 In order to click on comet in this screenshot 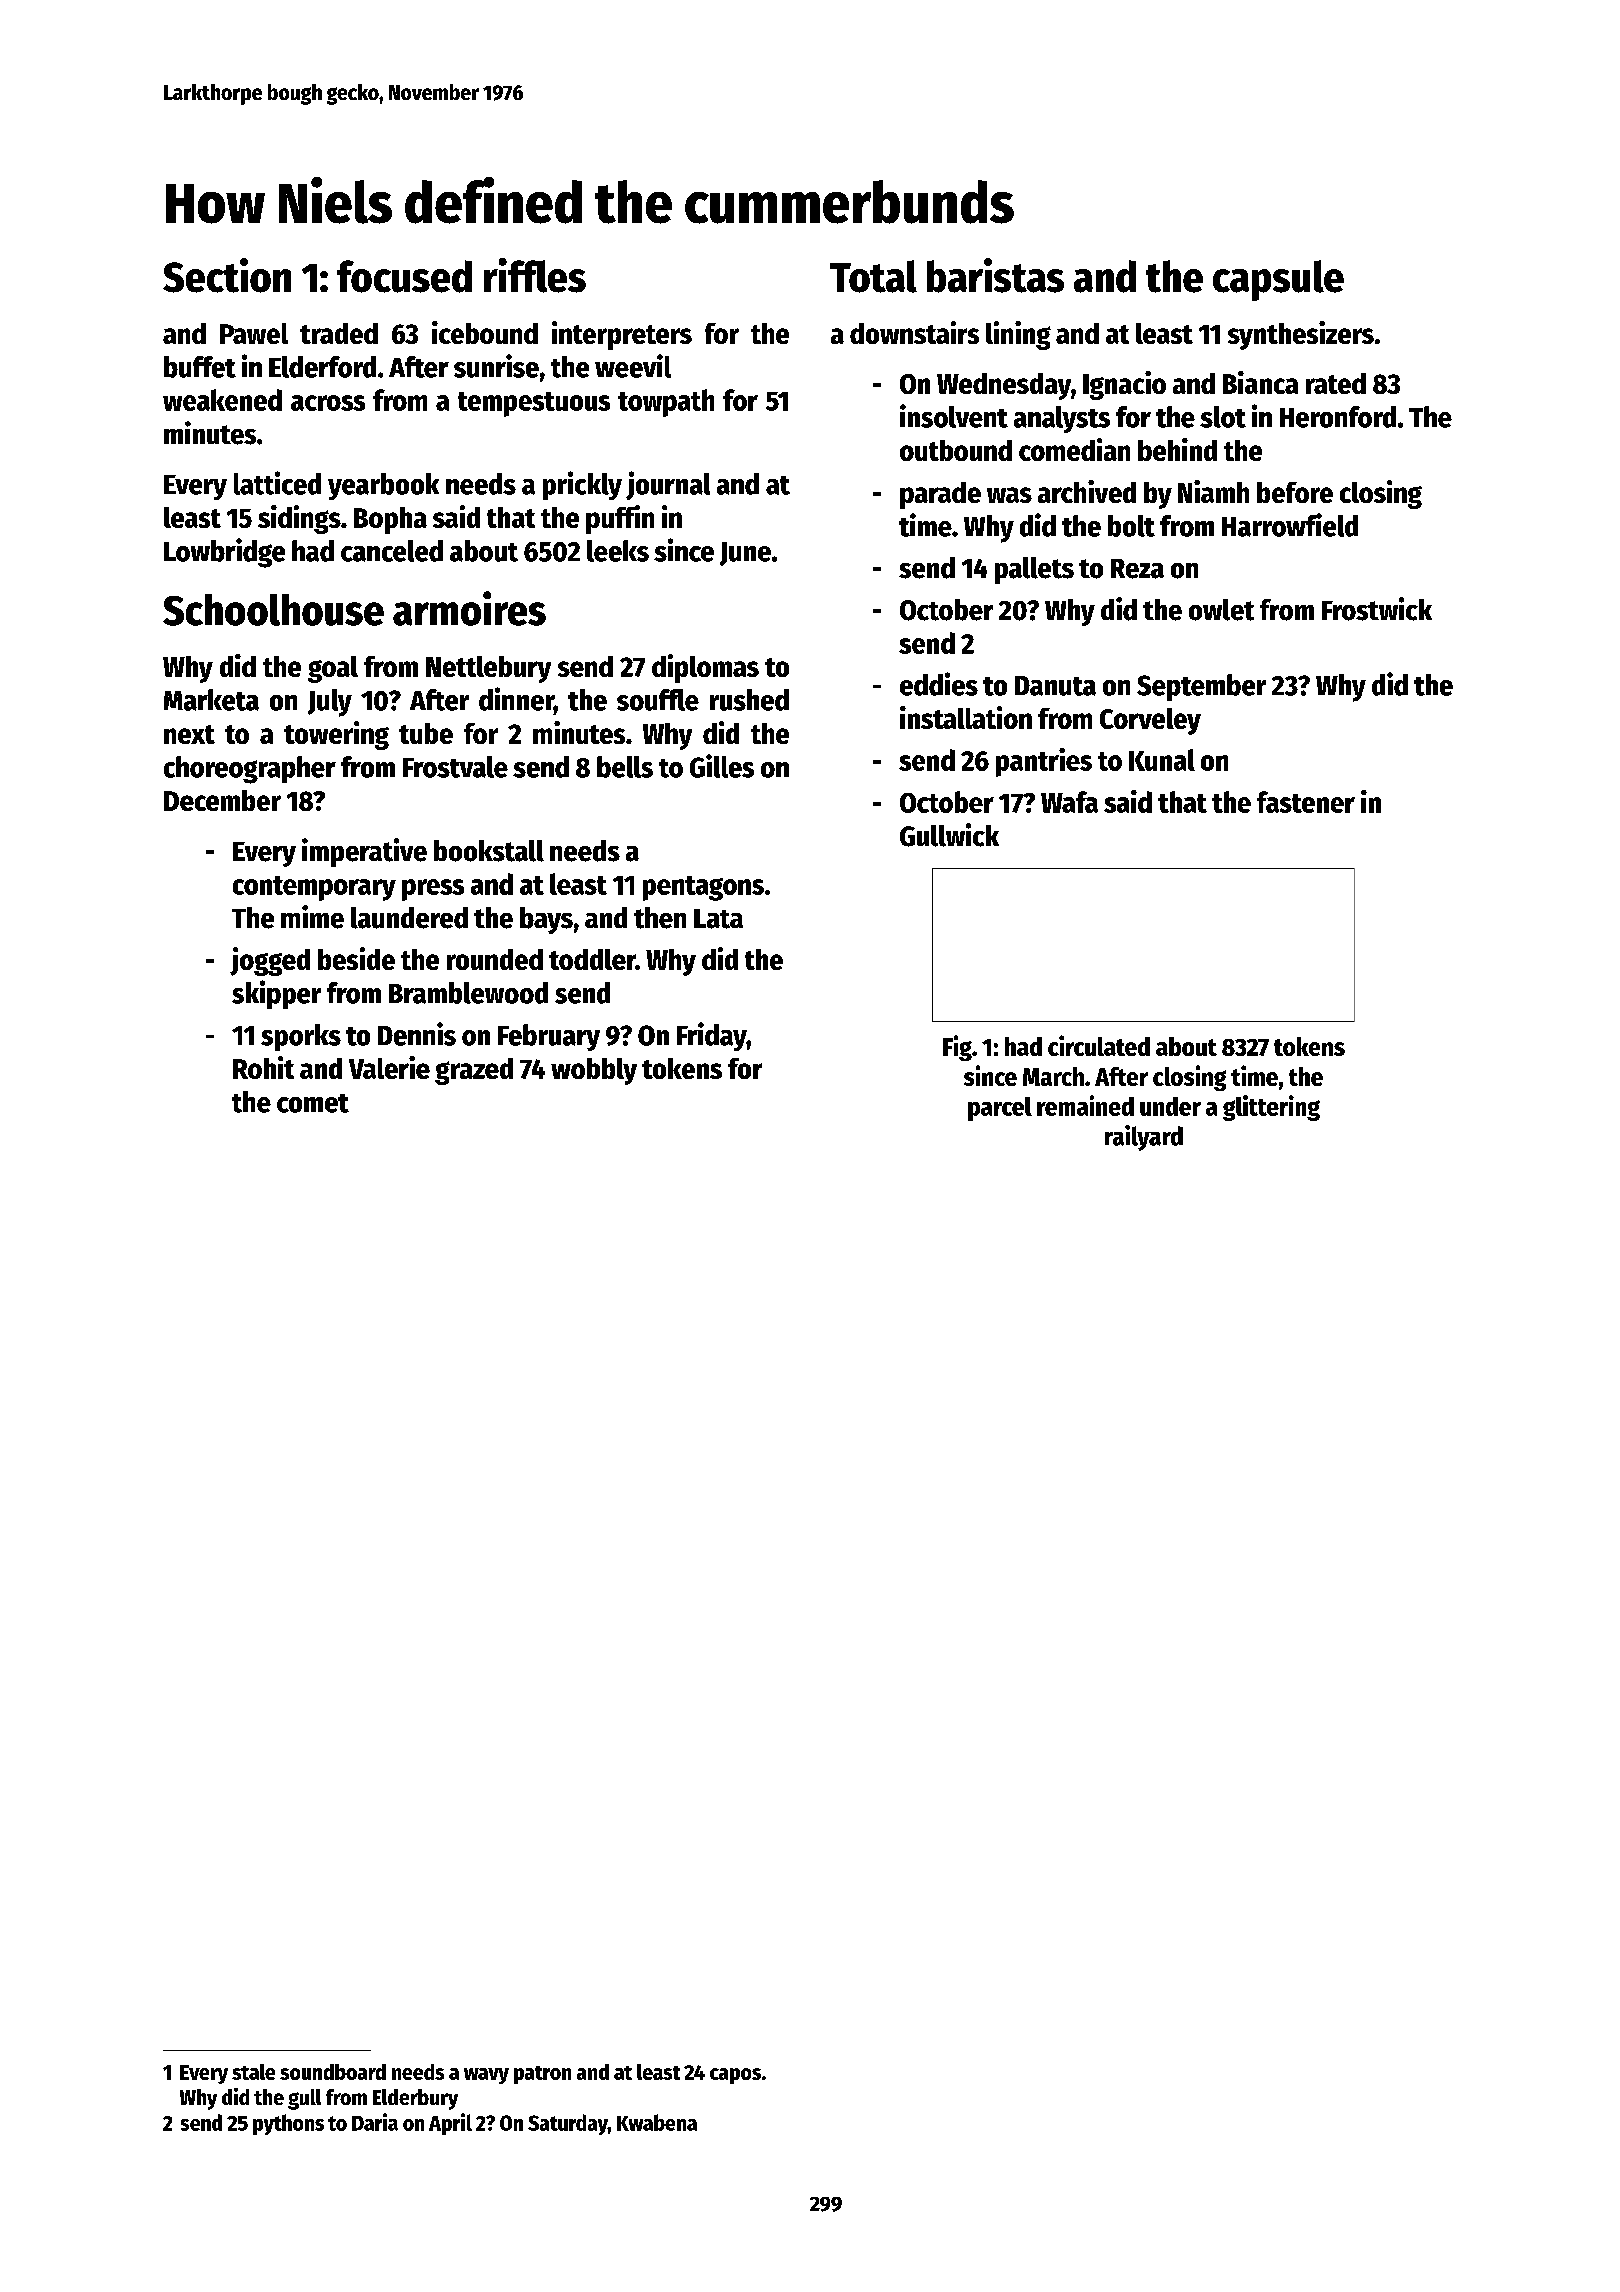, I will do `click(313, 1103)`.
